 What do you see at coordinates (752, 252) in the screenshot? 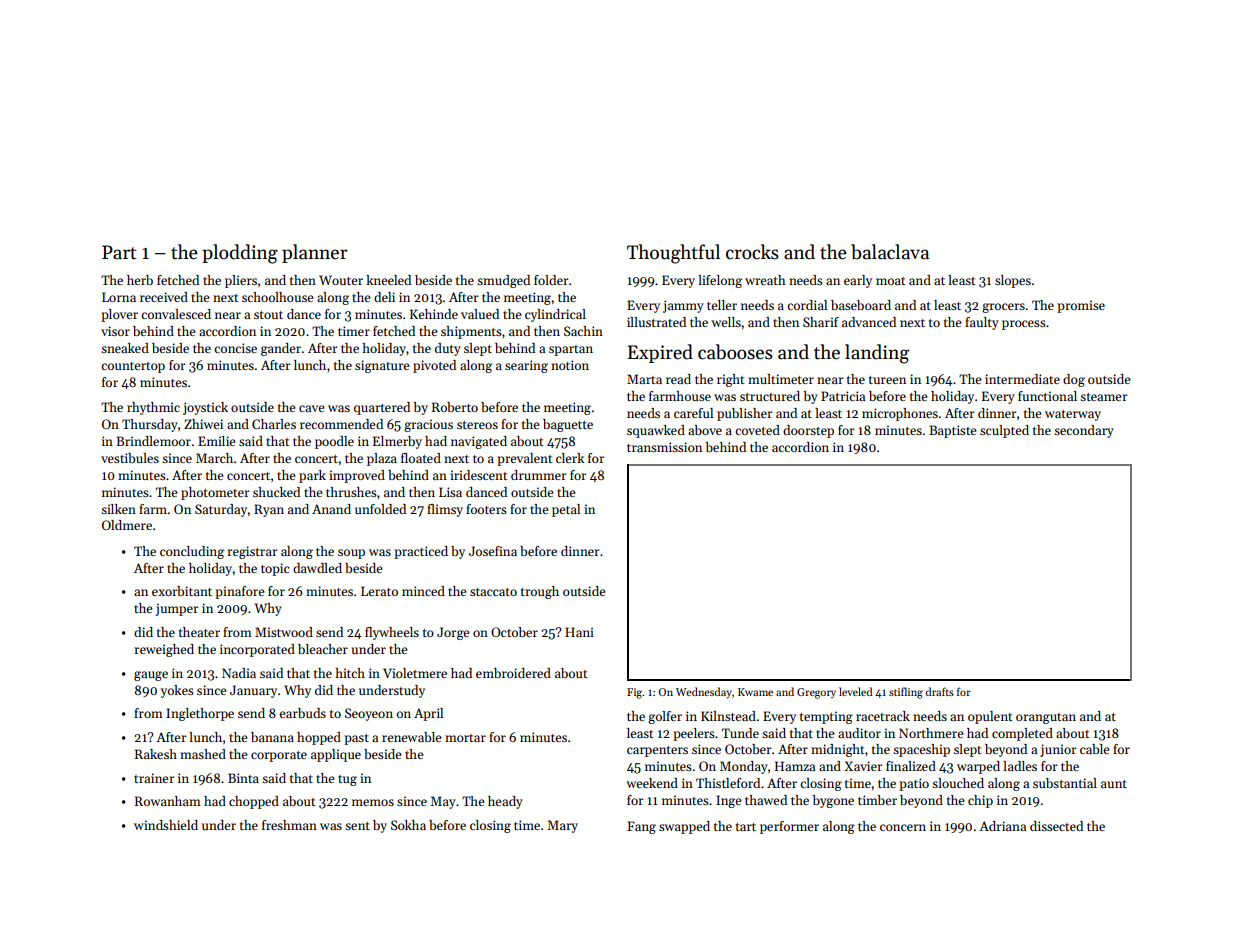
I see `crocks` at bounding box center [752, 252].
